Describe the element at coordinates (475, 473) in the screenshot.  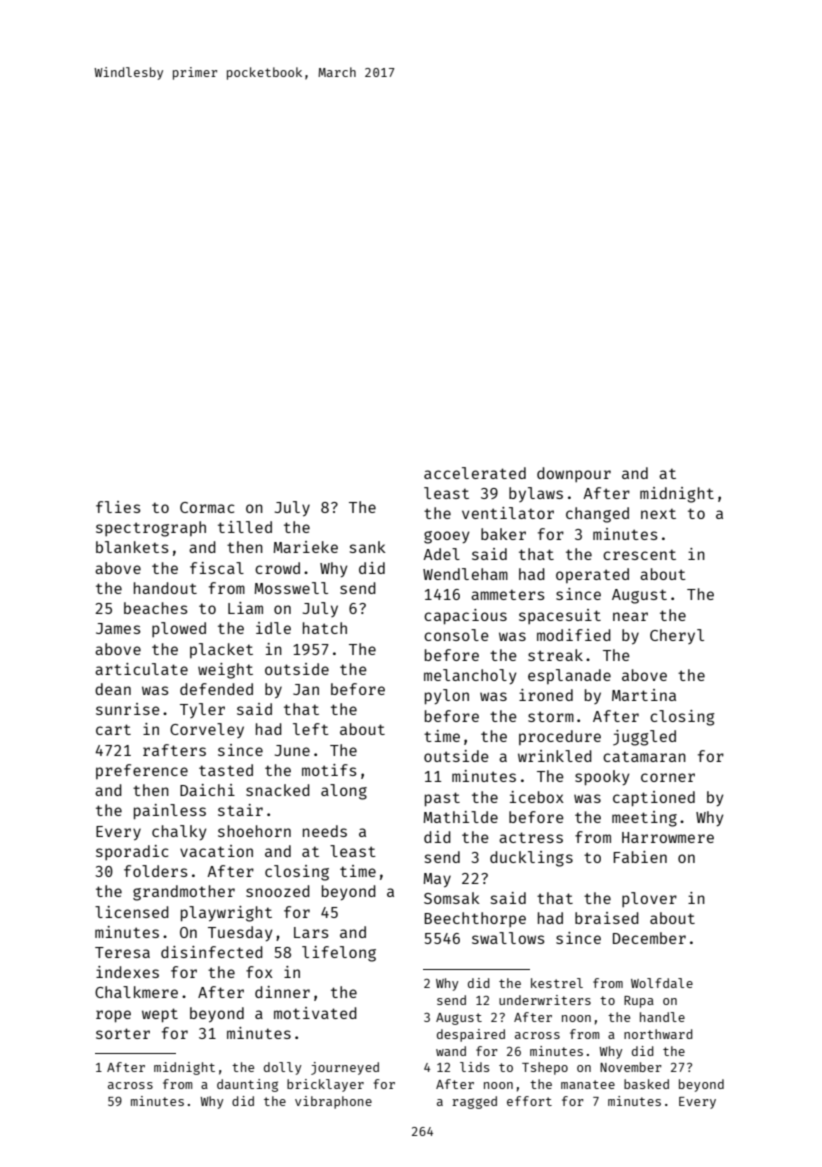
I see `accelerated` at that location.
